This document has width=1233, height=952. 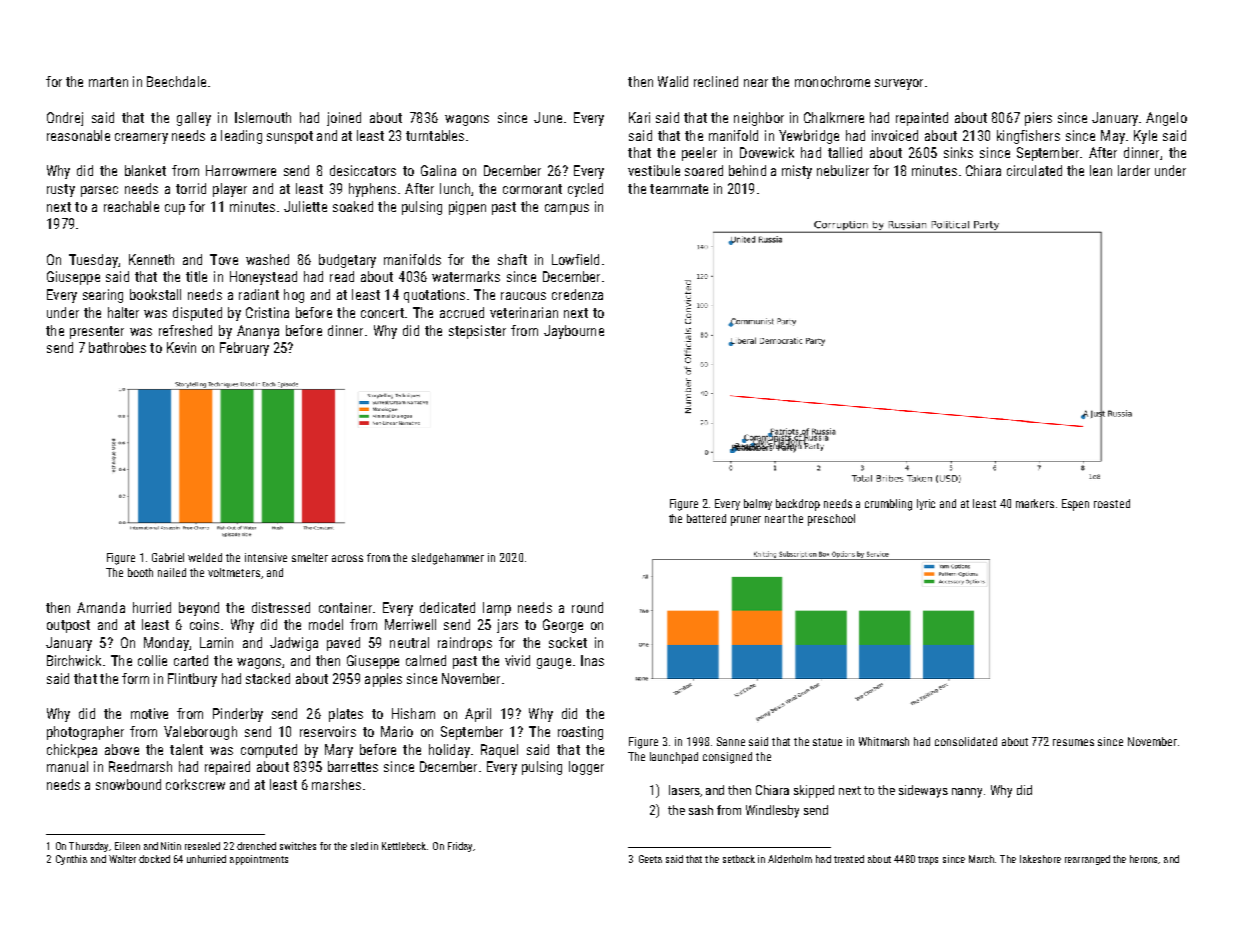 I want to click on traps, so click(x=928, y=860).
